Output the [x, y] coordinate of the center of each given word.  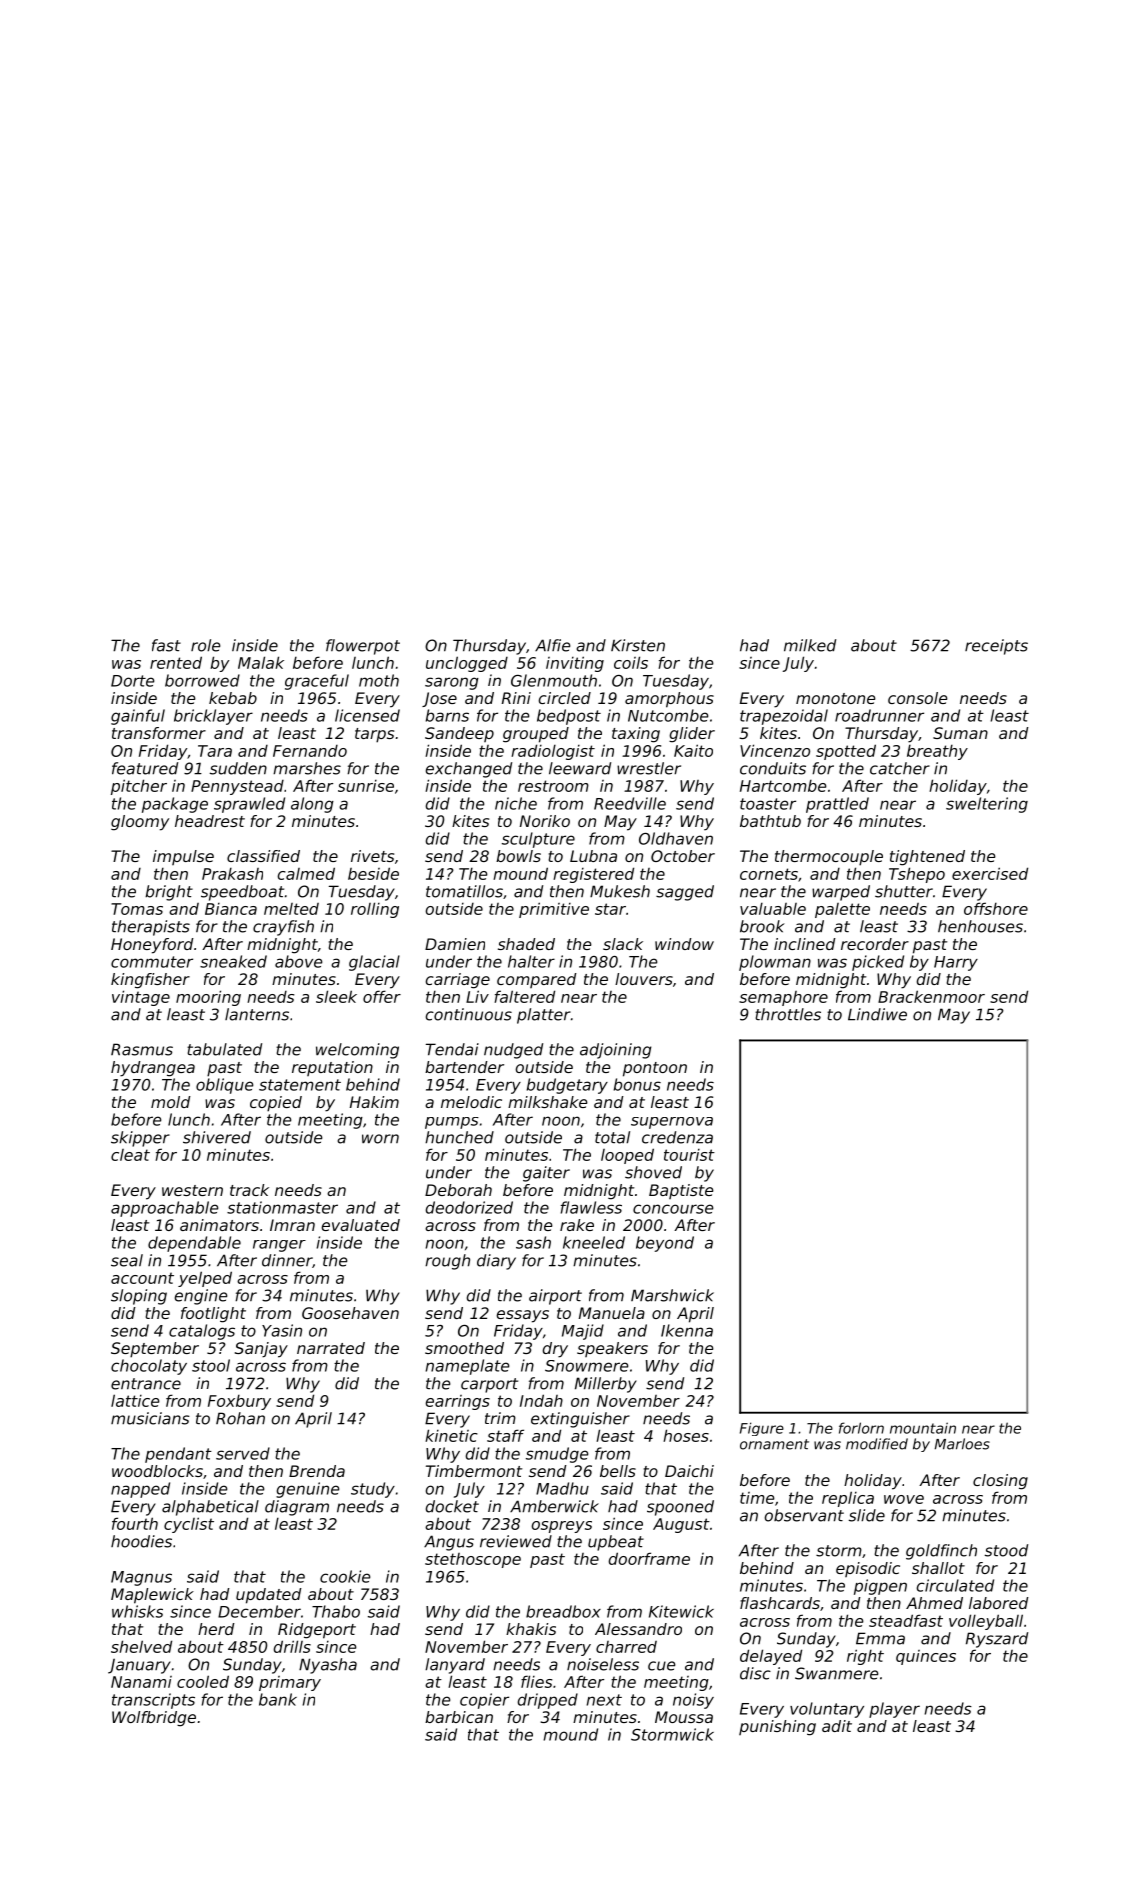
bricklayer [213, 717]
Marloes [962, 1444]
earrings [457, 1402]
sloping [139, 1297]
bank [278, 1699]
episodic [868, 1569]
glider [692, 735]
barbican [459, 1717]
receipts [996, 647]
